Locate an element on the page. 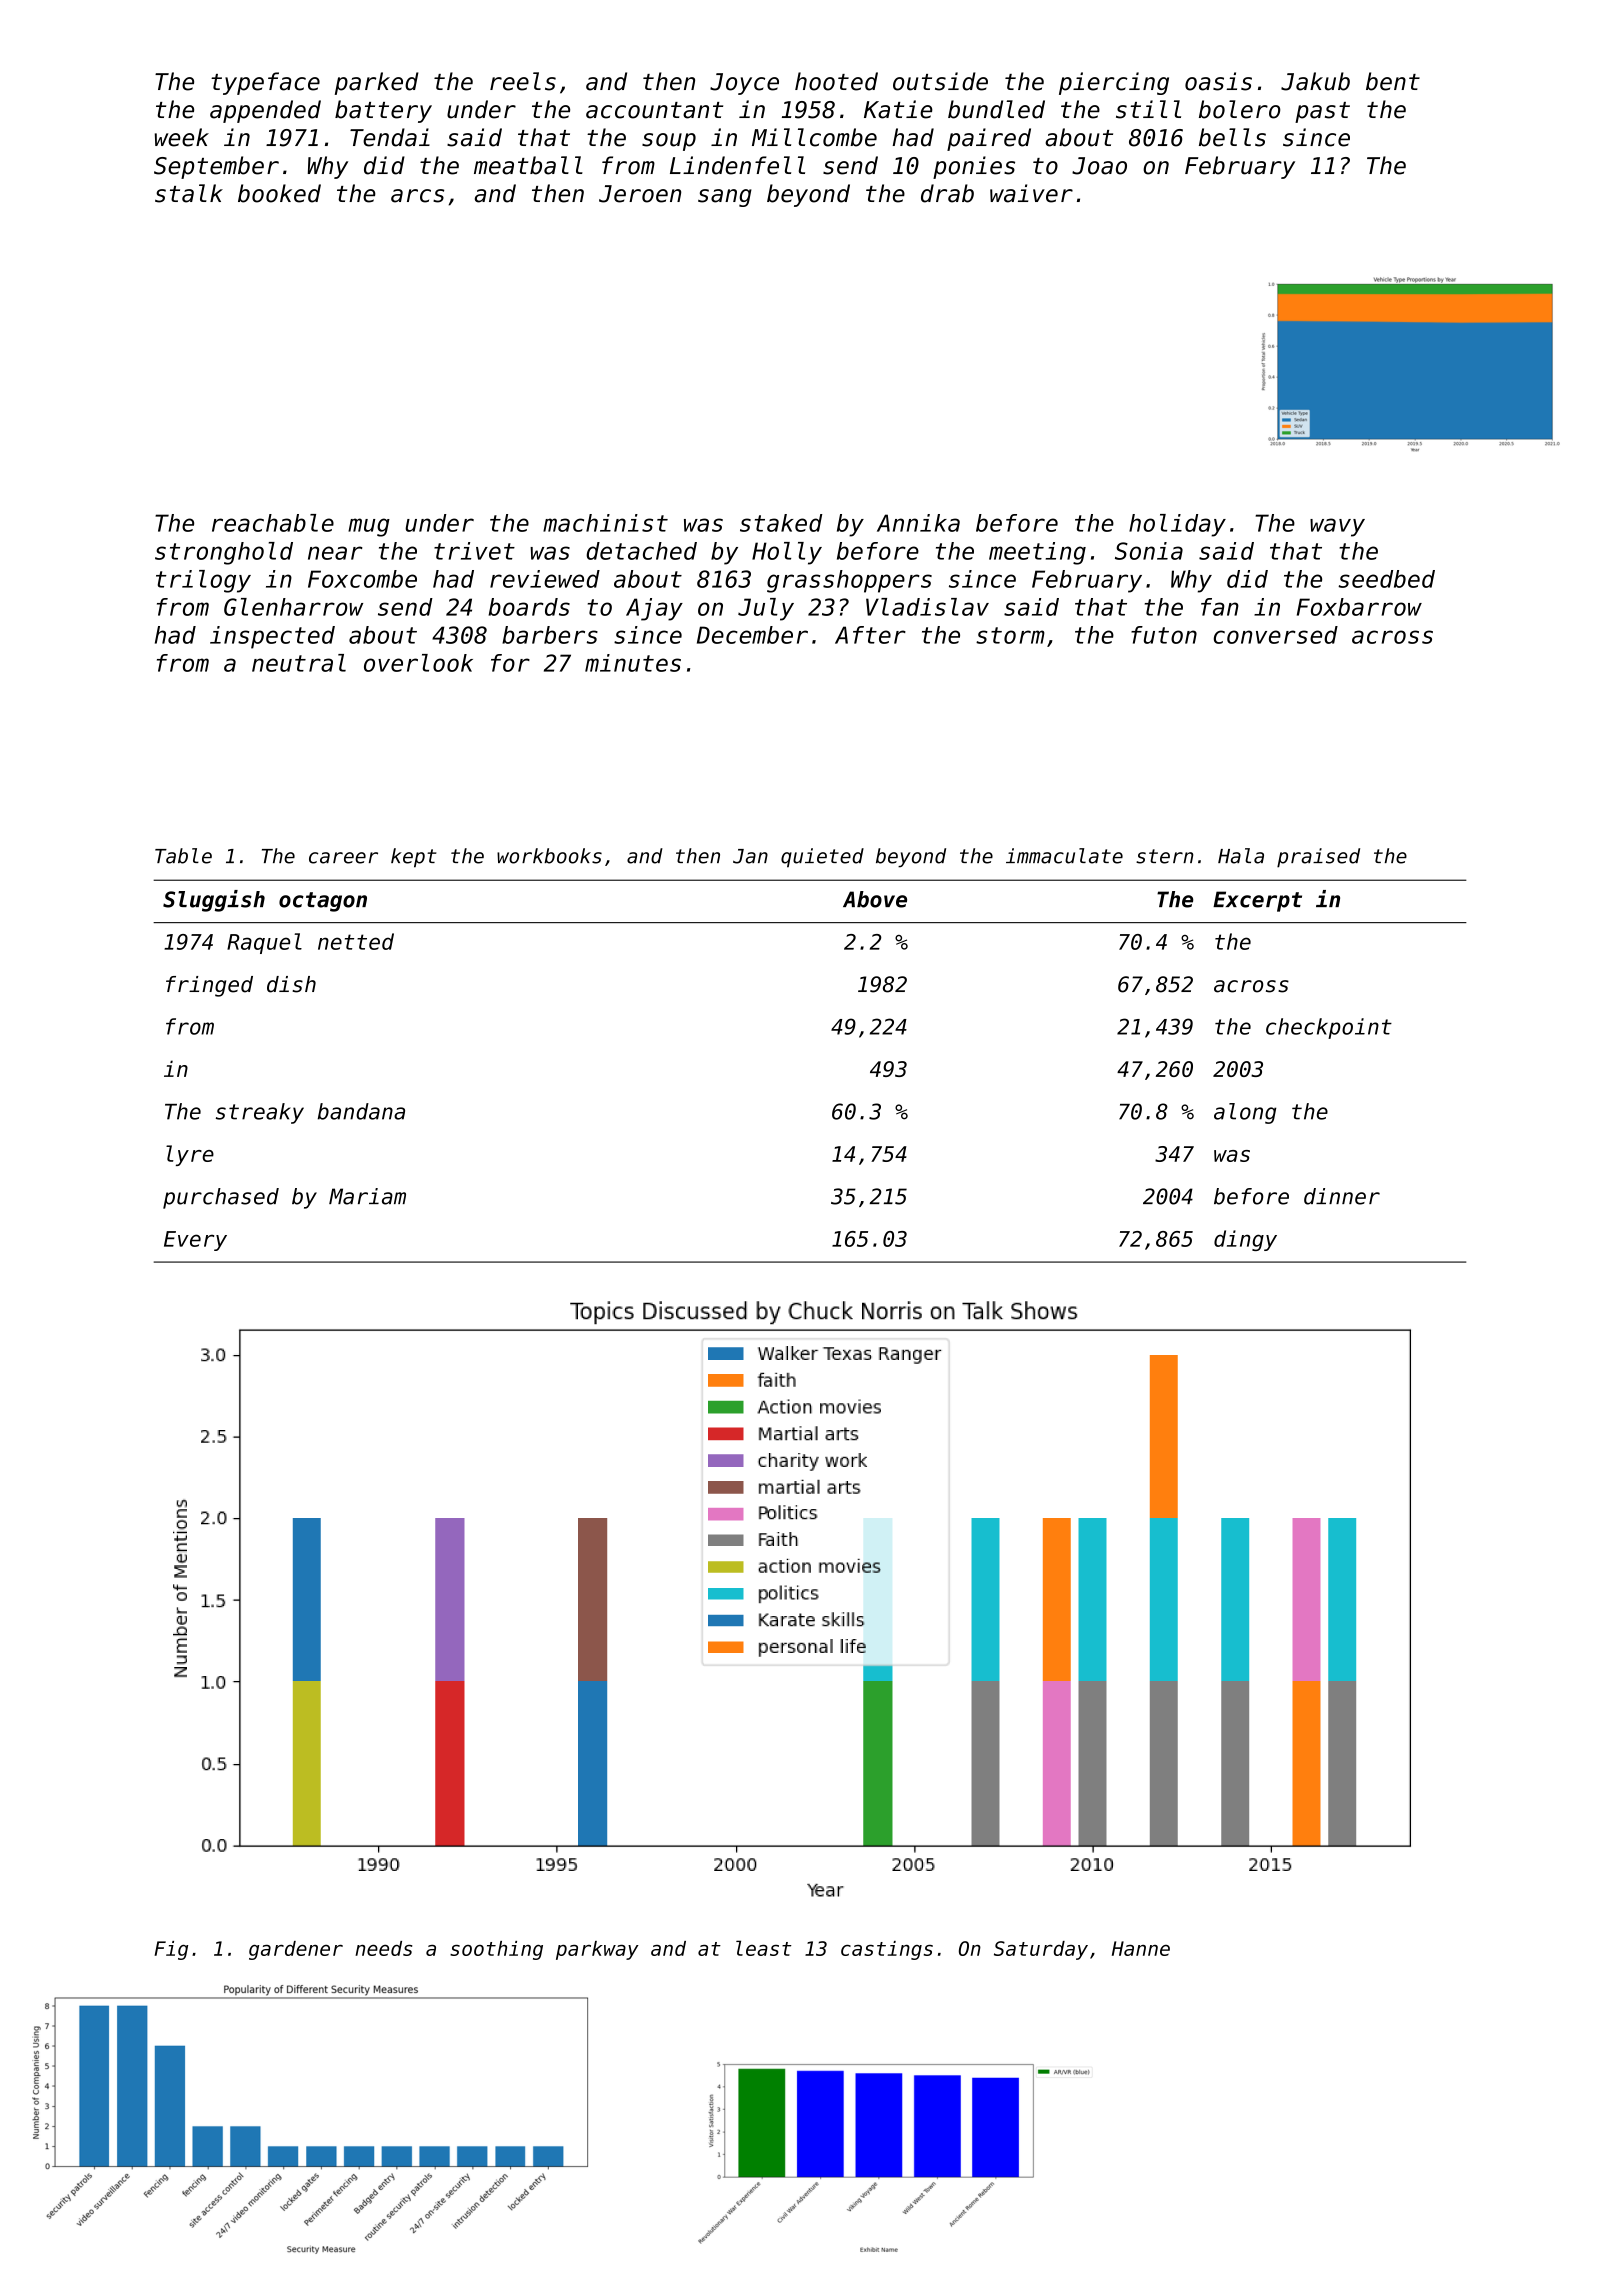 Image resolution: width=1620 pixels, height=2292 pixels. least is located at coordinates (764, 1948).
